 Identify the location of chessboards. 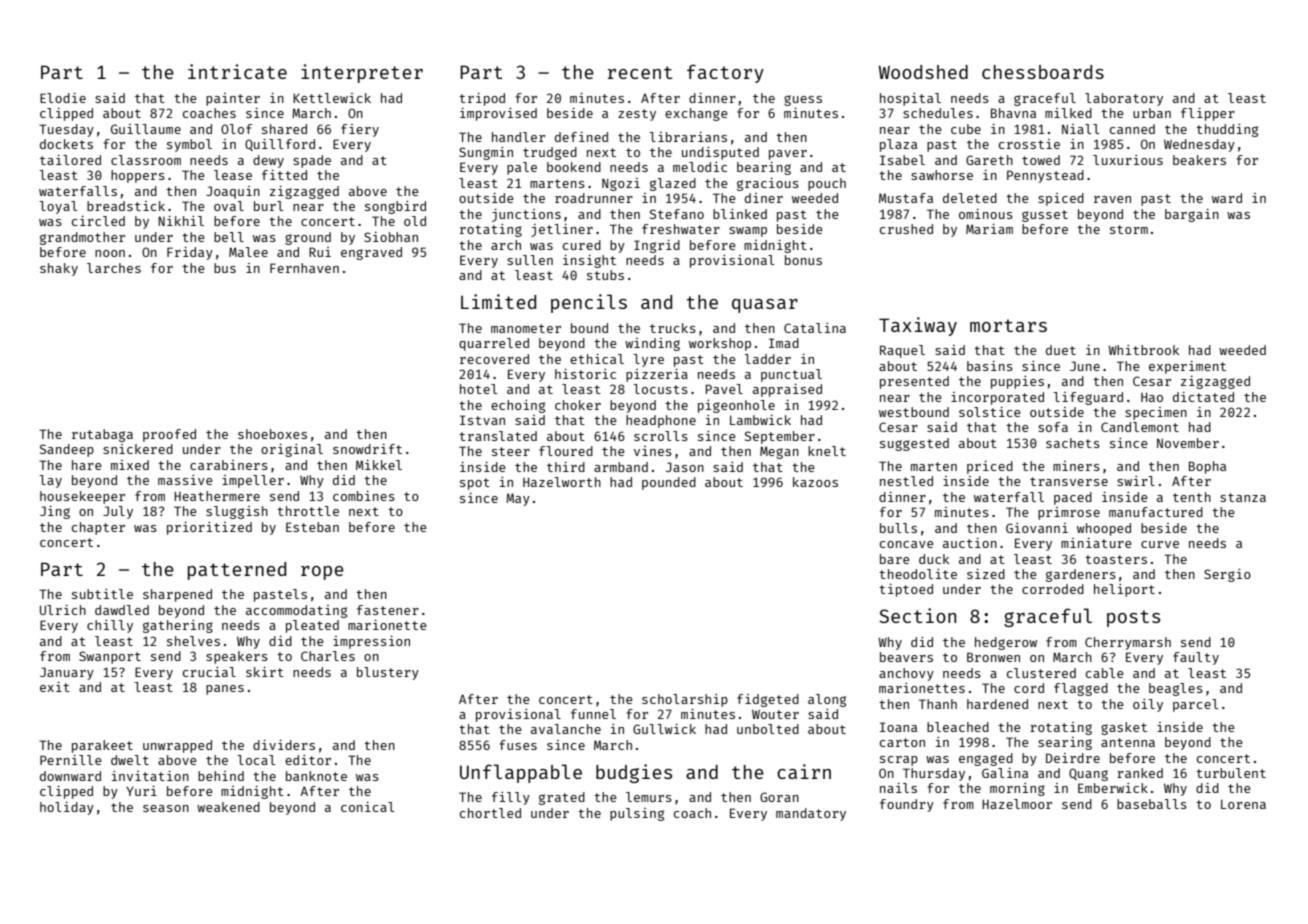
(1043, 72).
